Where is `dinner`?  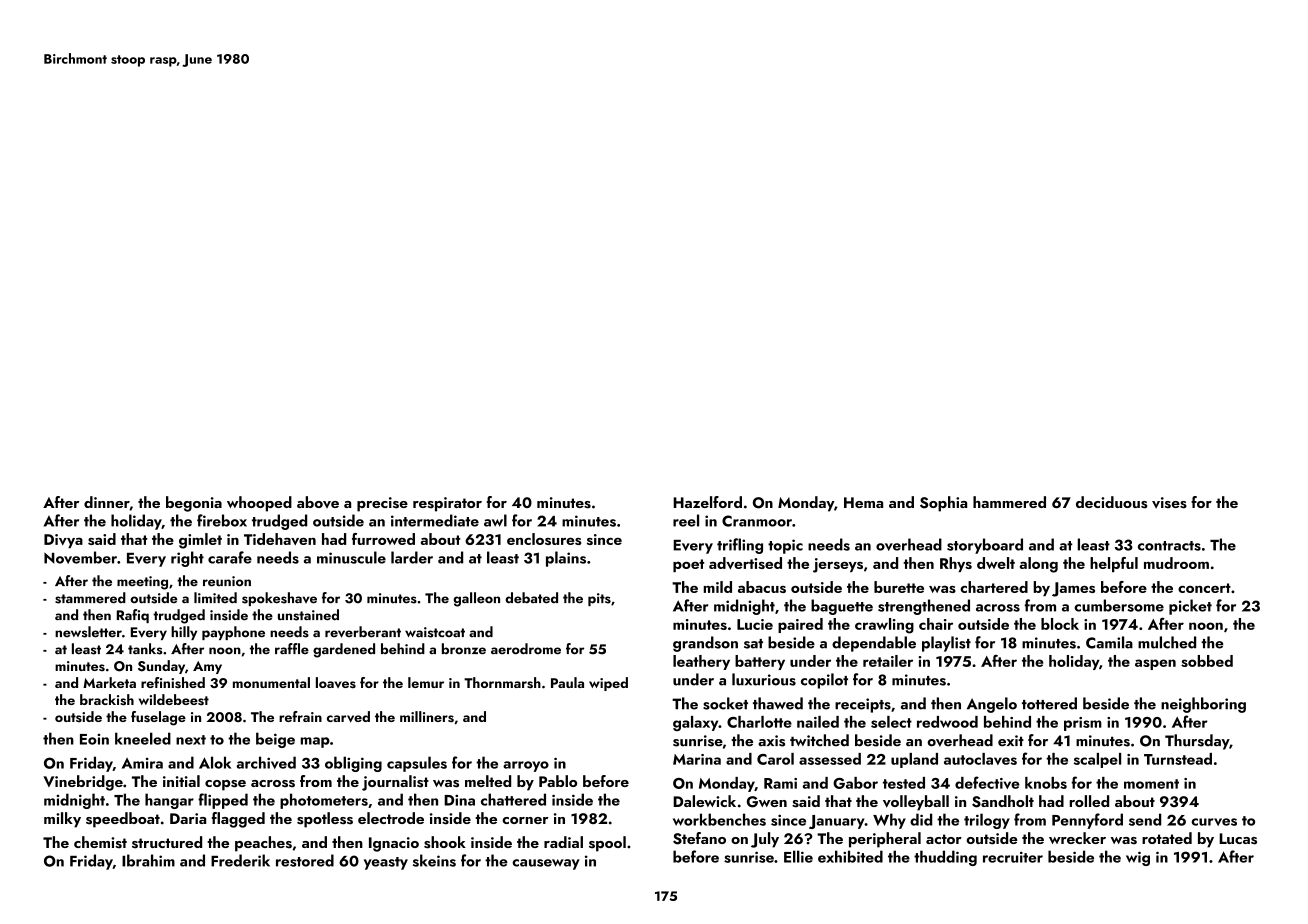
dinner is located at coordinates (107, 503).
